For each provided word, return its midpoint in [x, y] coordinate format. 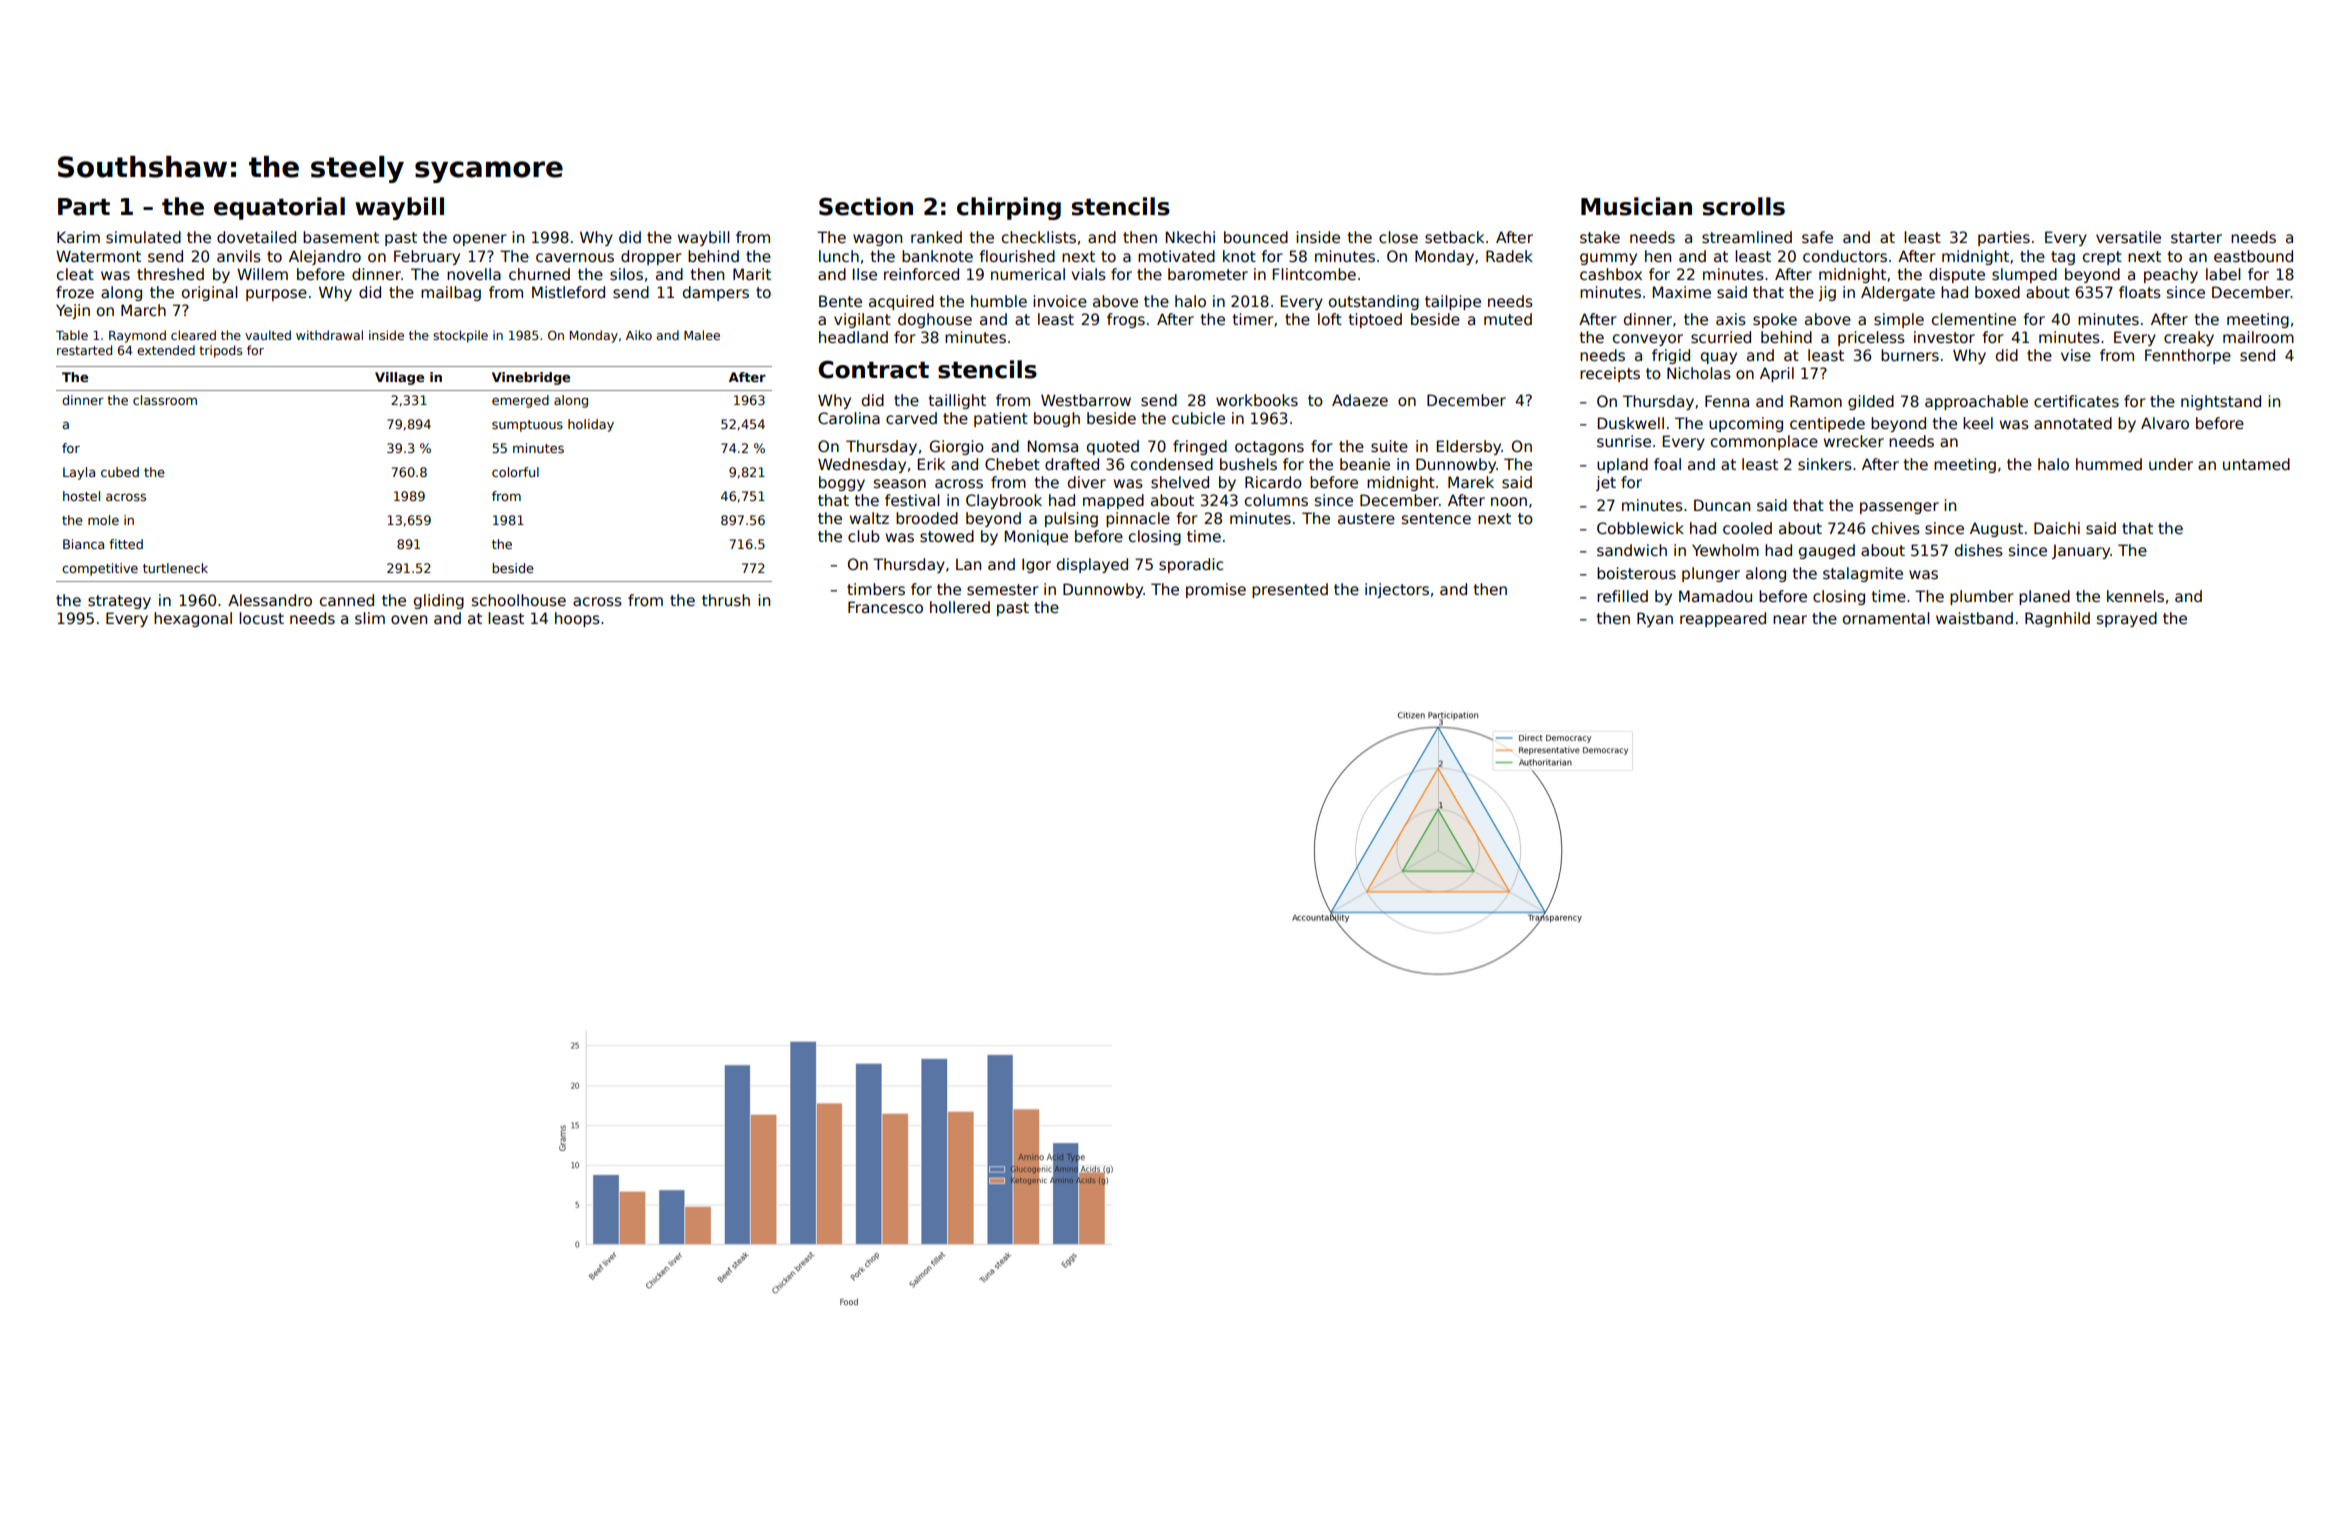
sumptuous [527, 426]
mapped [1113, 501]
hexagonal [193, 619]
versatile [2128, 237]
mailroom [2258, 337]
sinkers [1825, 464]
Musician [1636, 206]
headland [853, 337]
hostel [81, 496]
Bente [840, 301]
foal [1667, 464]
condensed [1172, 464]
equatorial [279, 208]
